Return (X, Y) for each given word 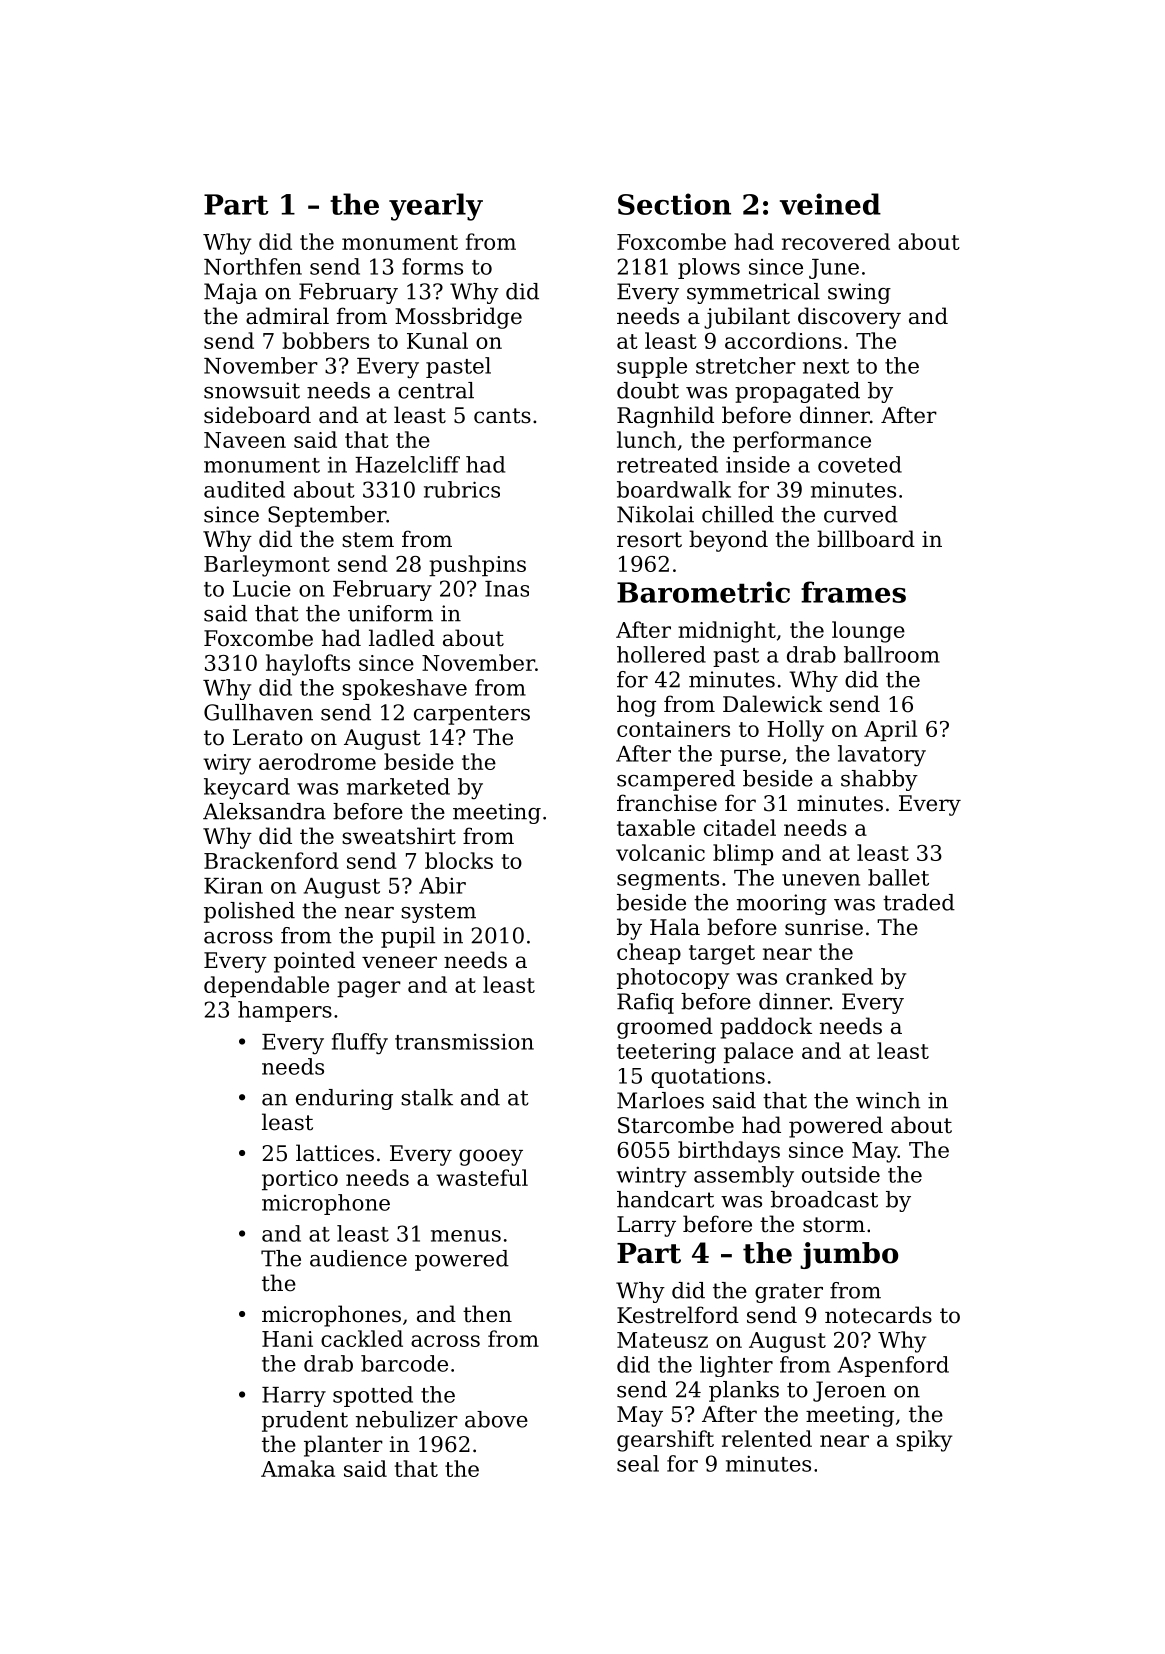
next (826, 366)
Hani (287, 1339)
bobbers (325, 340)
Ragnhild (665, 417)
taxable (656, 827)
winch (888, 1100)
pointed (314, 962)
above (496, 1419)
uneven (821, 880)
